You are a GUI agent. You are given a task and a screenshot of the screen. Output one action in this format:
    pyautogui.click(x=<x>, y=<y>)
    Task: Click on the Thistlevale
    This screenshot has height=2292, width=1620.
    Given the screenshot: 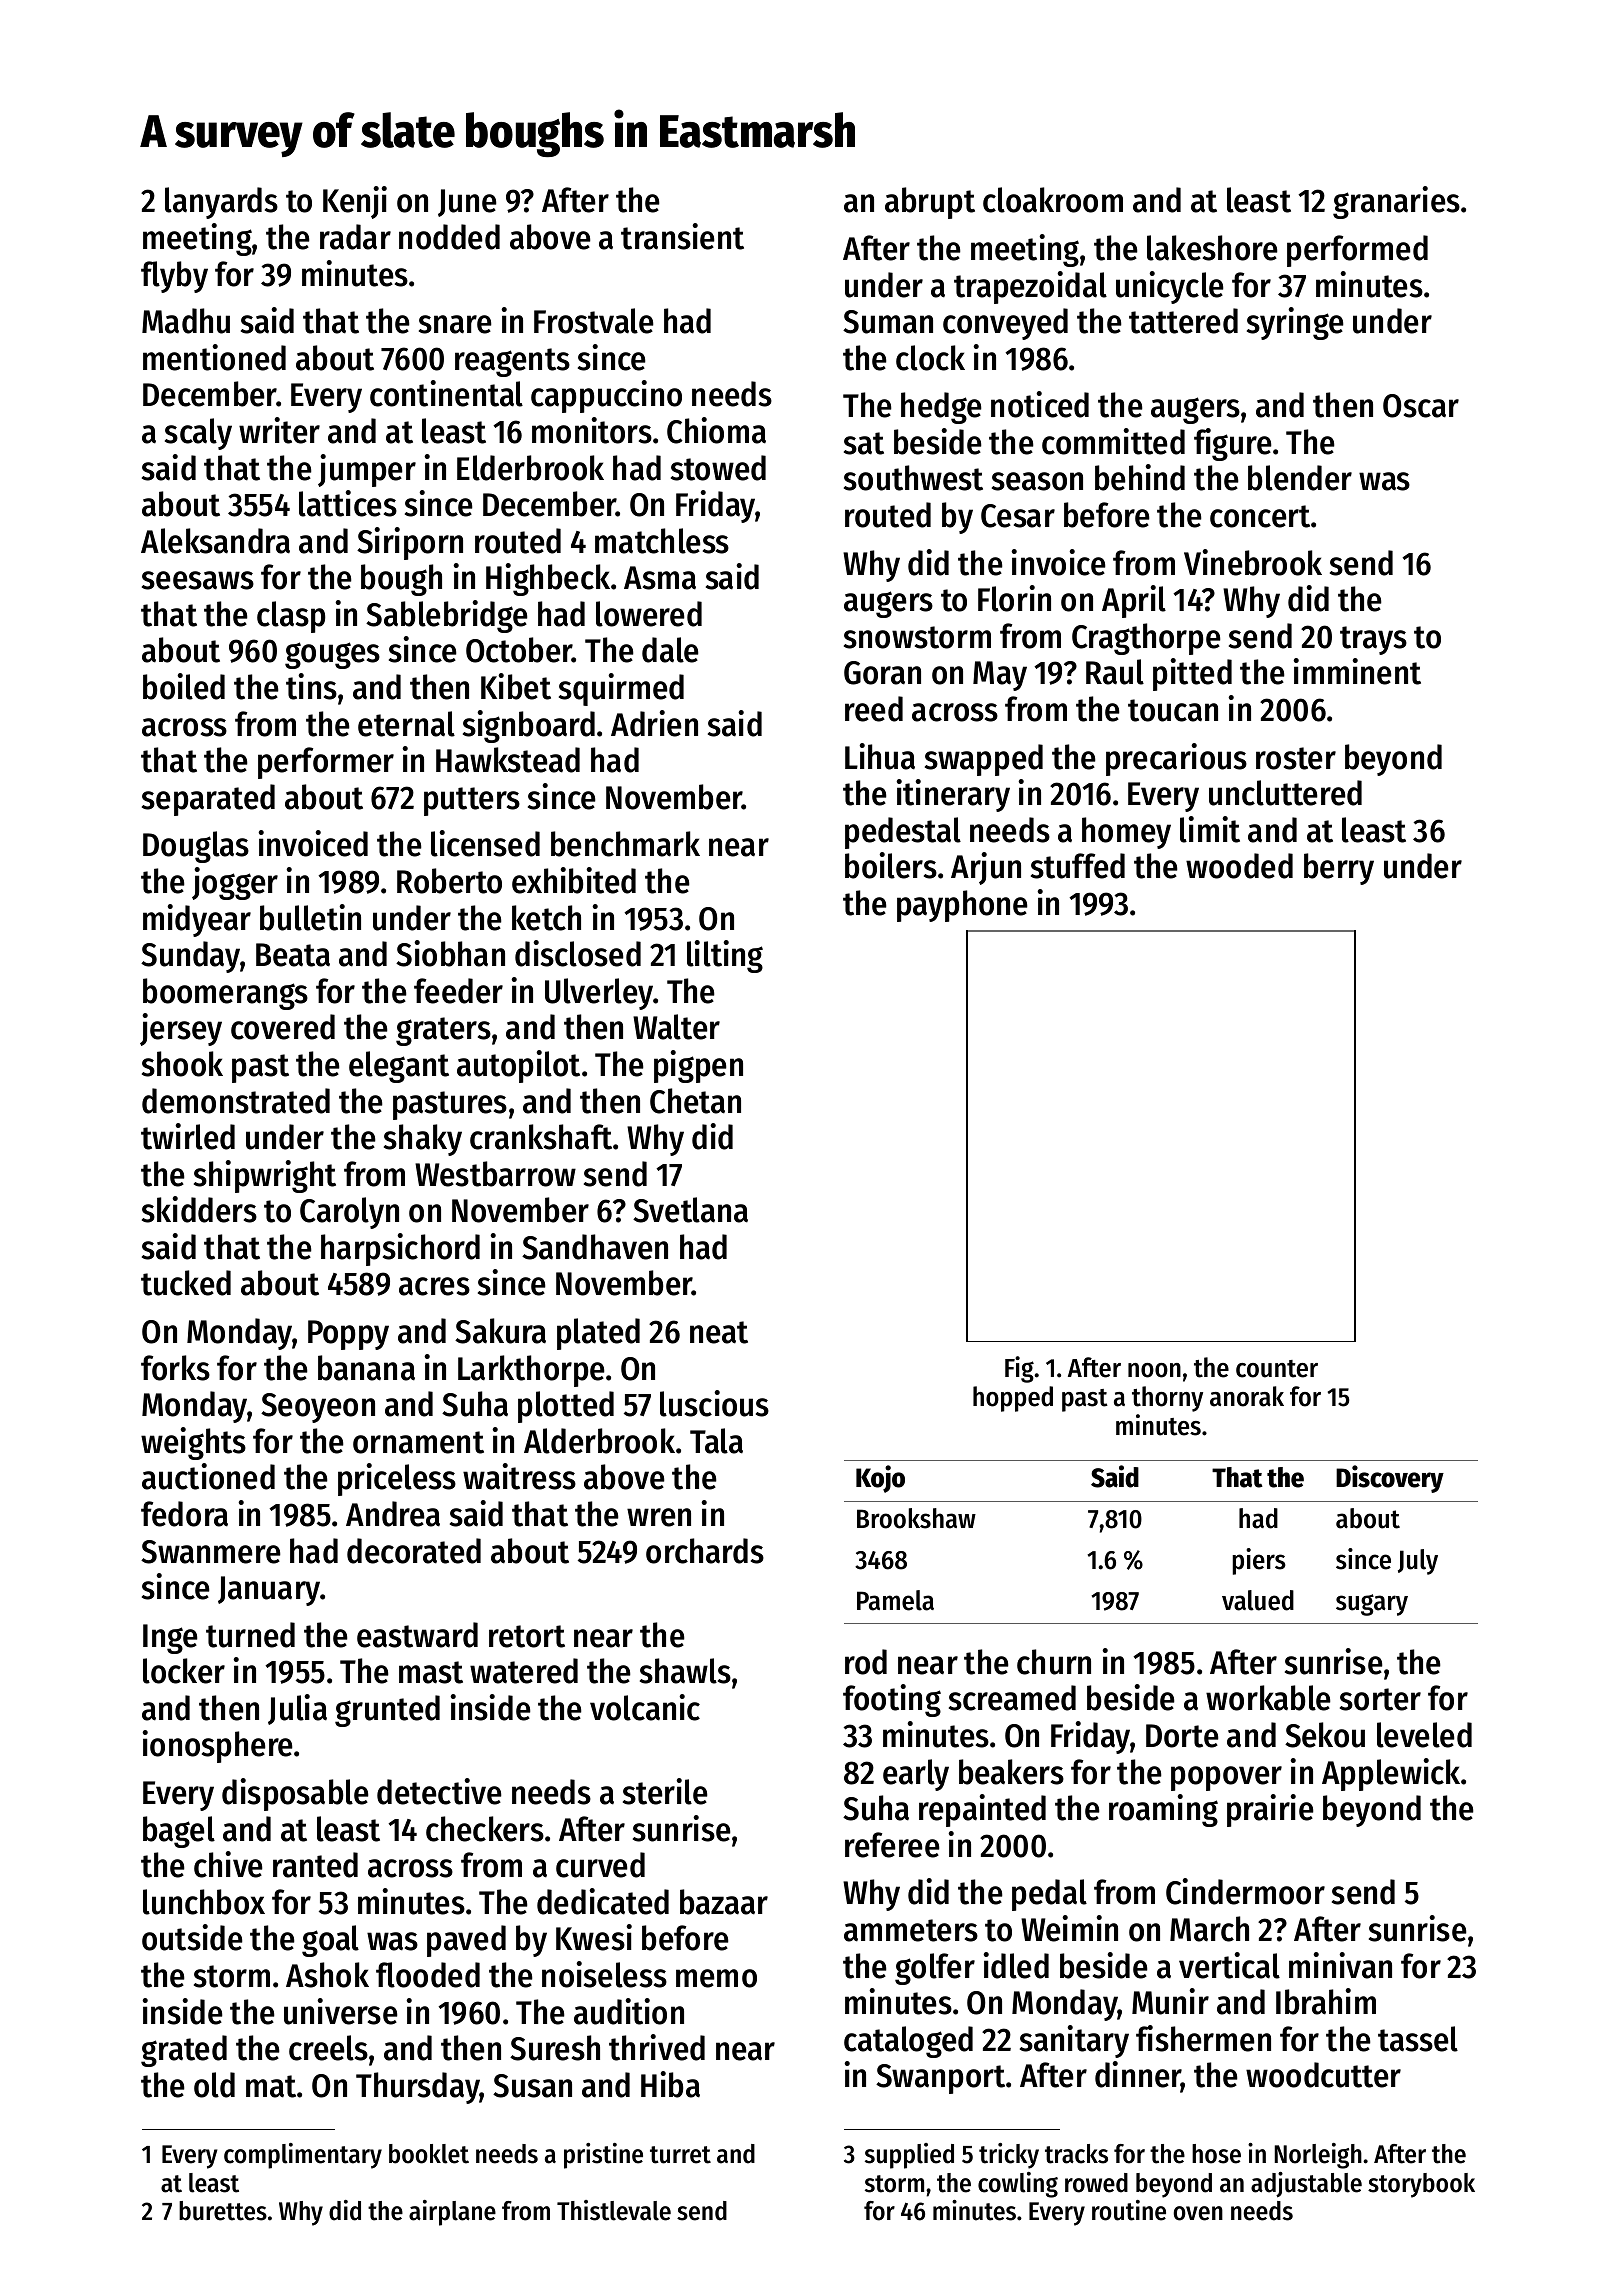 What is the action you would take?
    pyautogui.click(x=614, y=2210)
